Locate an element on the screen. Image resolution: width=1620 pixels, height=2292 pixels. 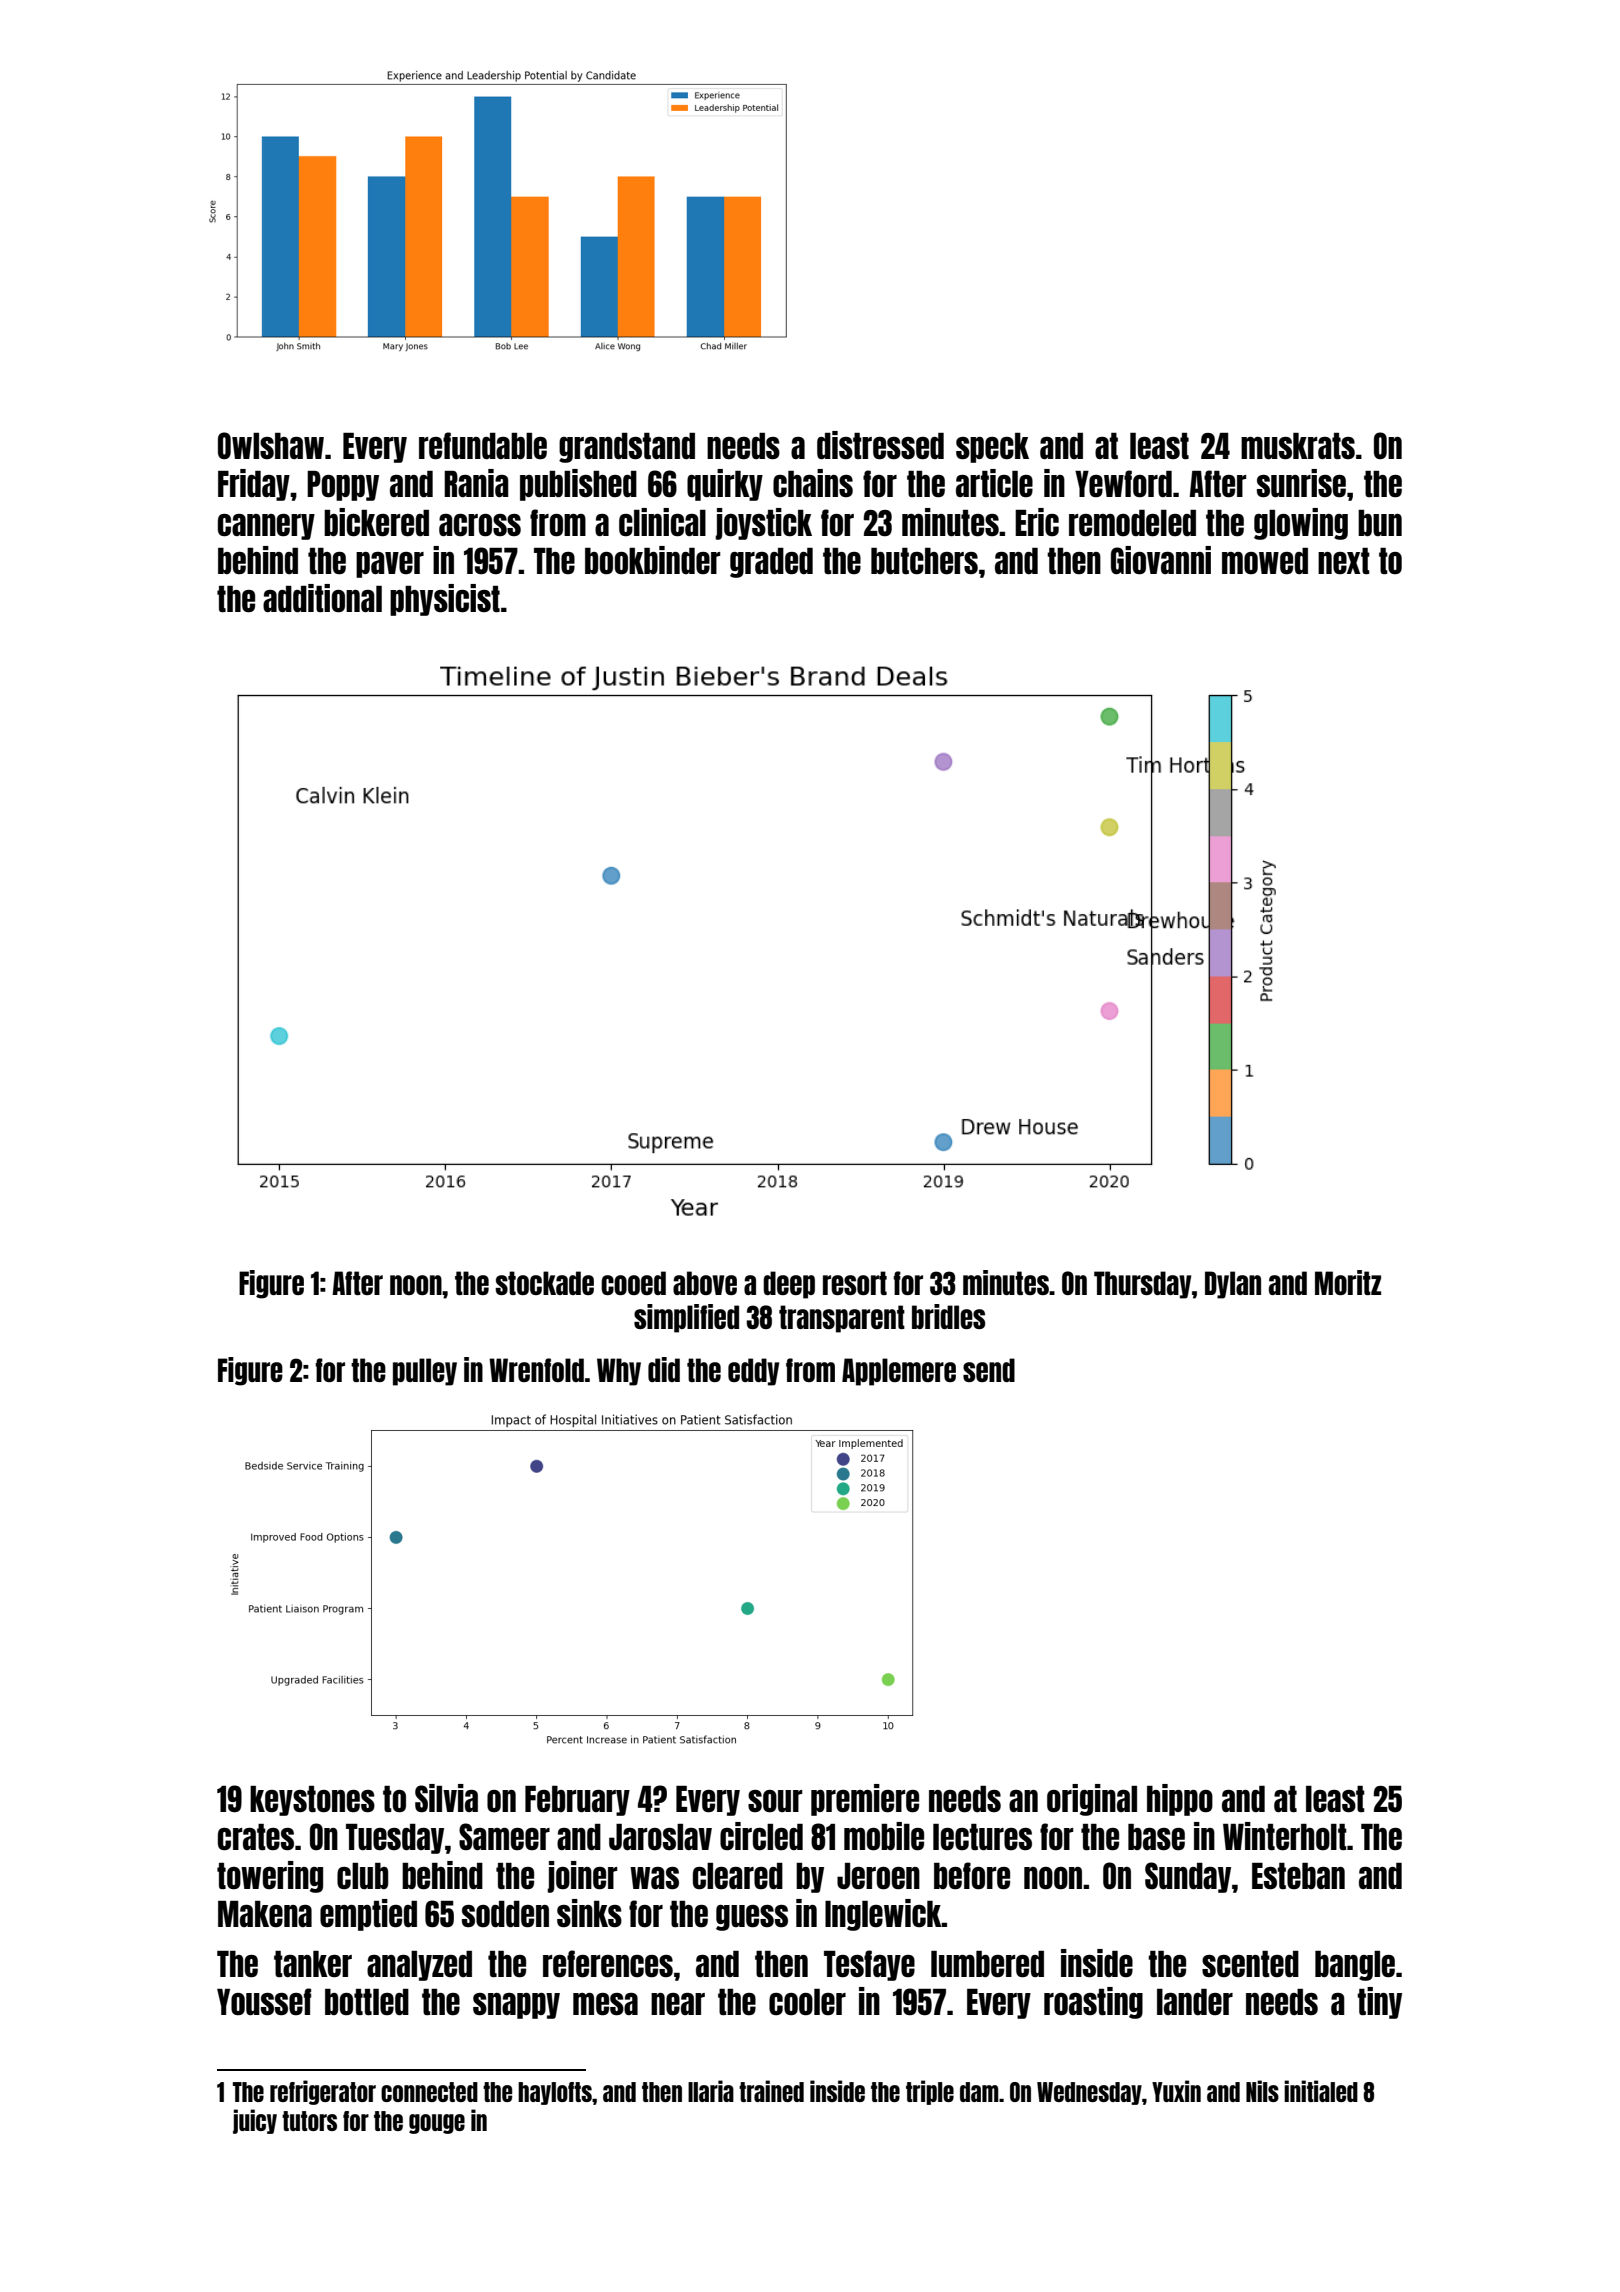
haylofts is located at coordinates (555, 2093).
